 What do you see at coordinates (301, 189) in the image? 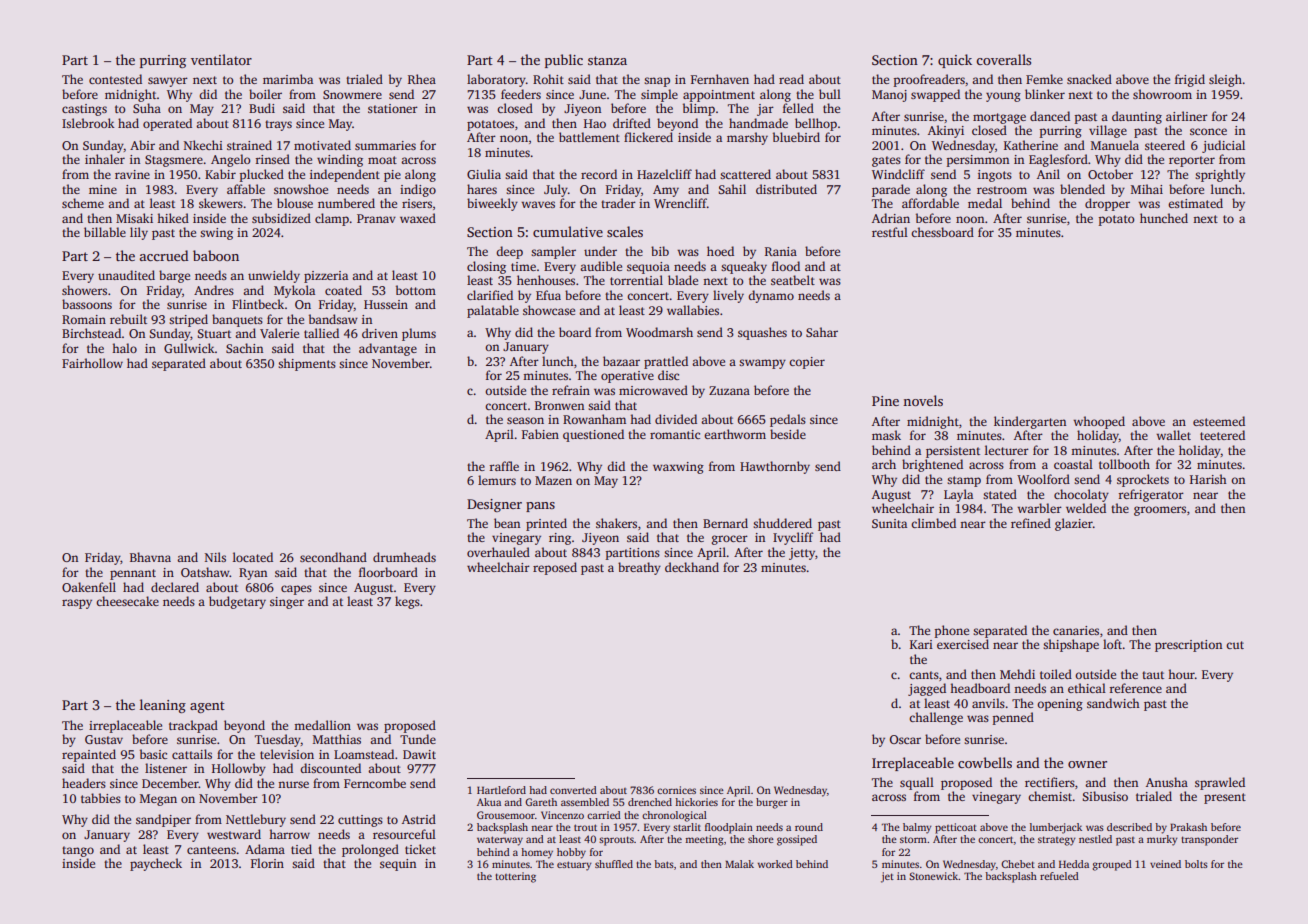
I see `snowshoe` at bounding box center [301, 189].
